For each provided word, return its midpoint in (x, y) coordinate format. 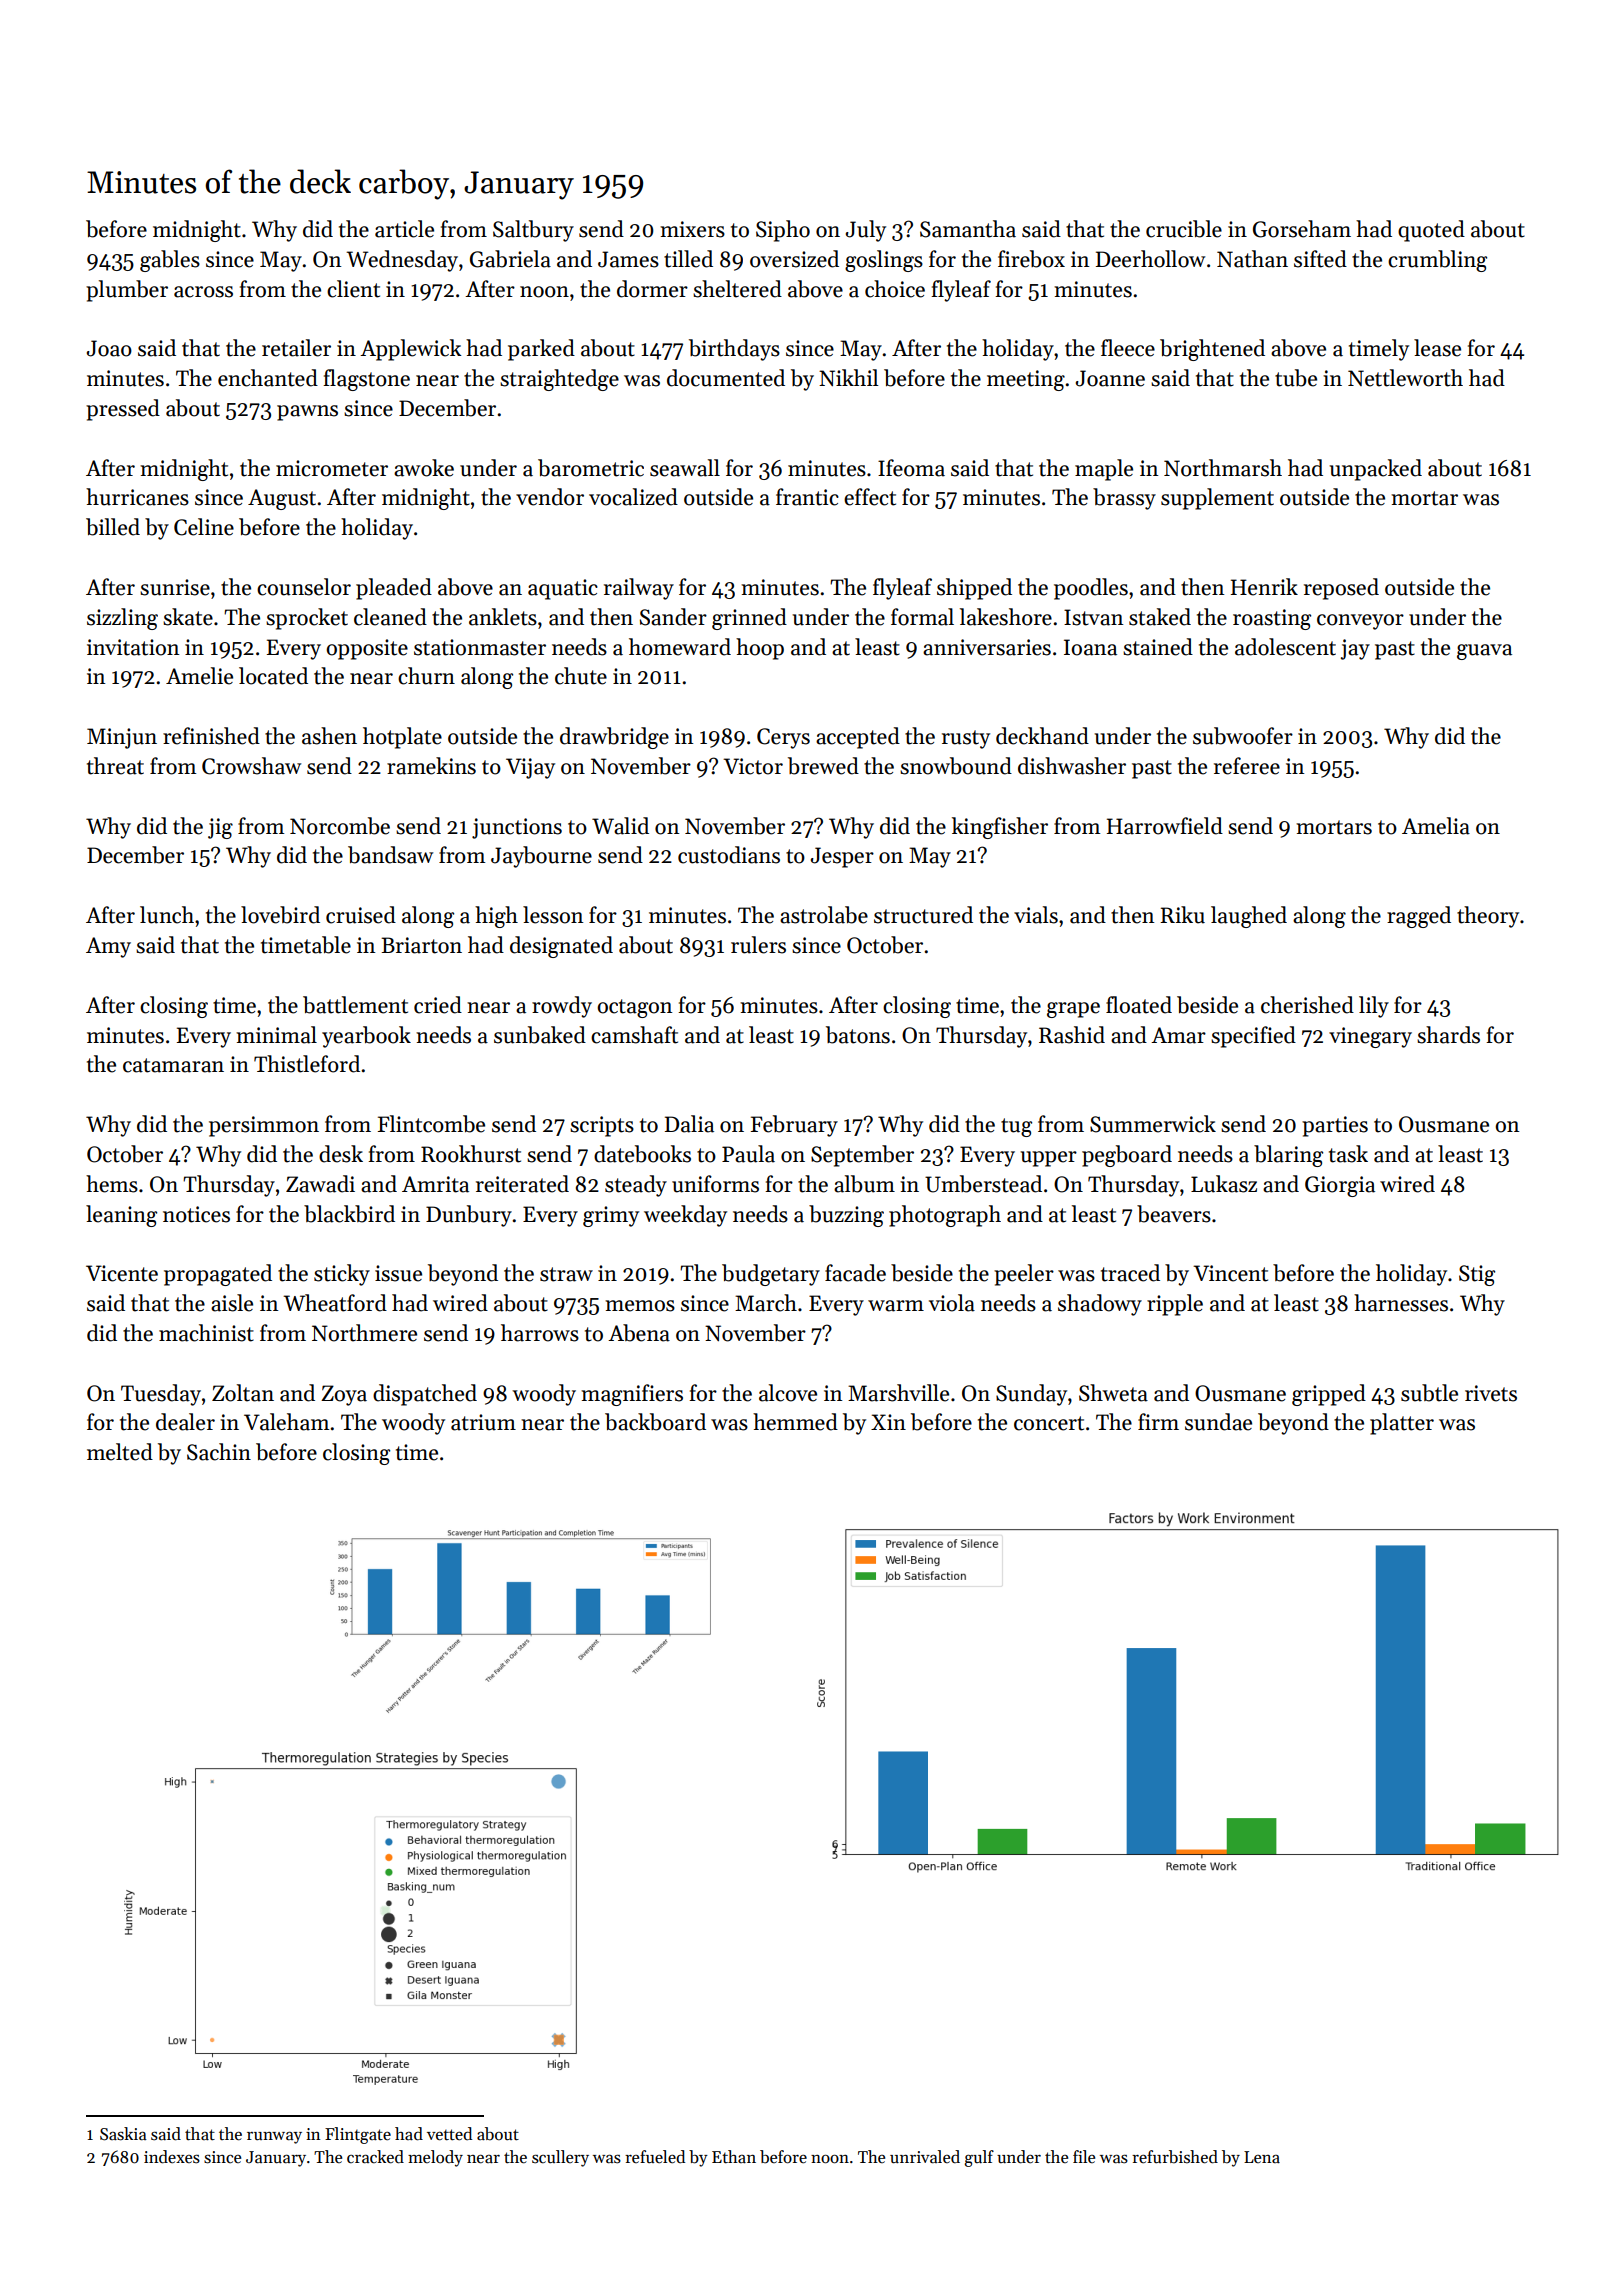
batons (858, 1035)
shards (1448, 1035)
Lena (1262, 2157)
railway (639, 589)
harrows (540, 1333)
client (353, 289)
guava (1484, 652)
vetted (449, 2134)
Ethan (734, 2157)
